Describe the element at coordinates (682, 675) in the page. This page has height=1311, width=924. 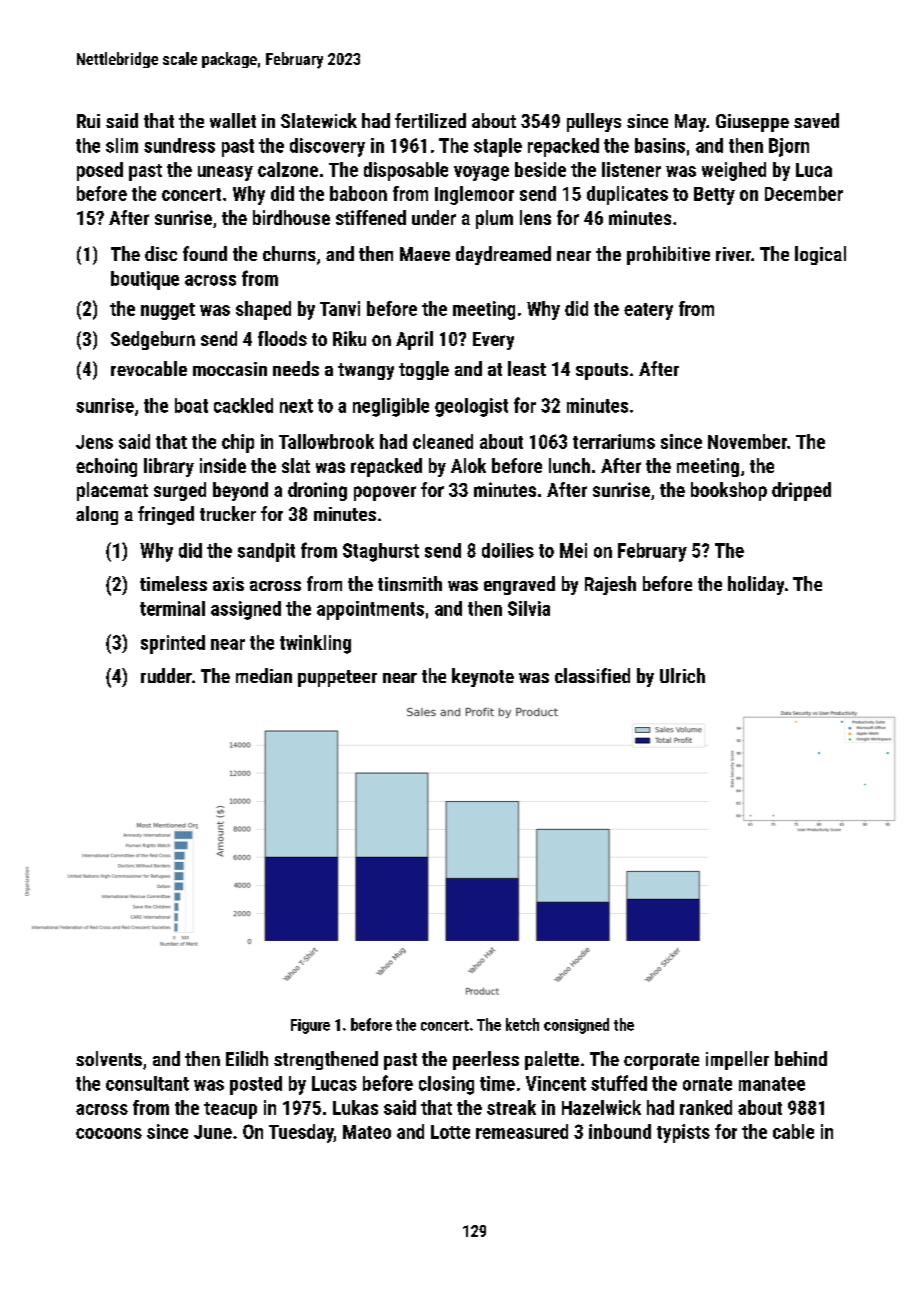
I see `Ulrich` at that location.
